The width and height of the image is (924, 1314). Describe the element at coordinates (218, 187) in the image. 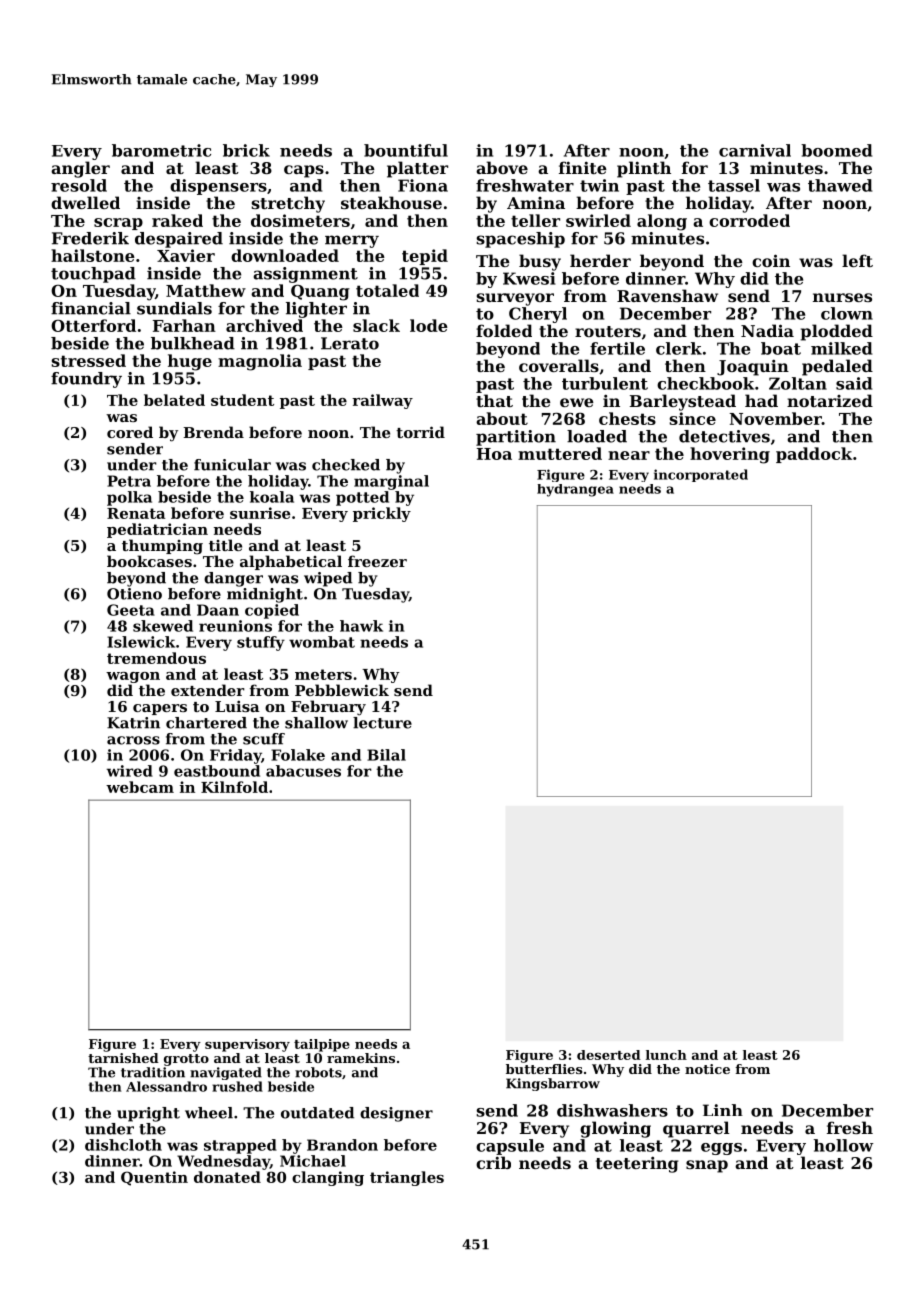

I see `dispensers` at that location.
